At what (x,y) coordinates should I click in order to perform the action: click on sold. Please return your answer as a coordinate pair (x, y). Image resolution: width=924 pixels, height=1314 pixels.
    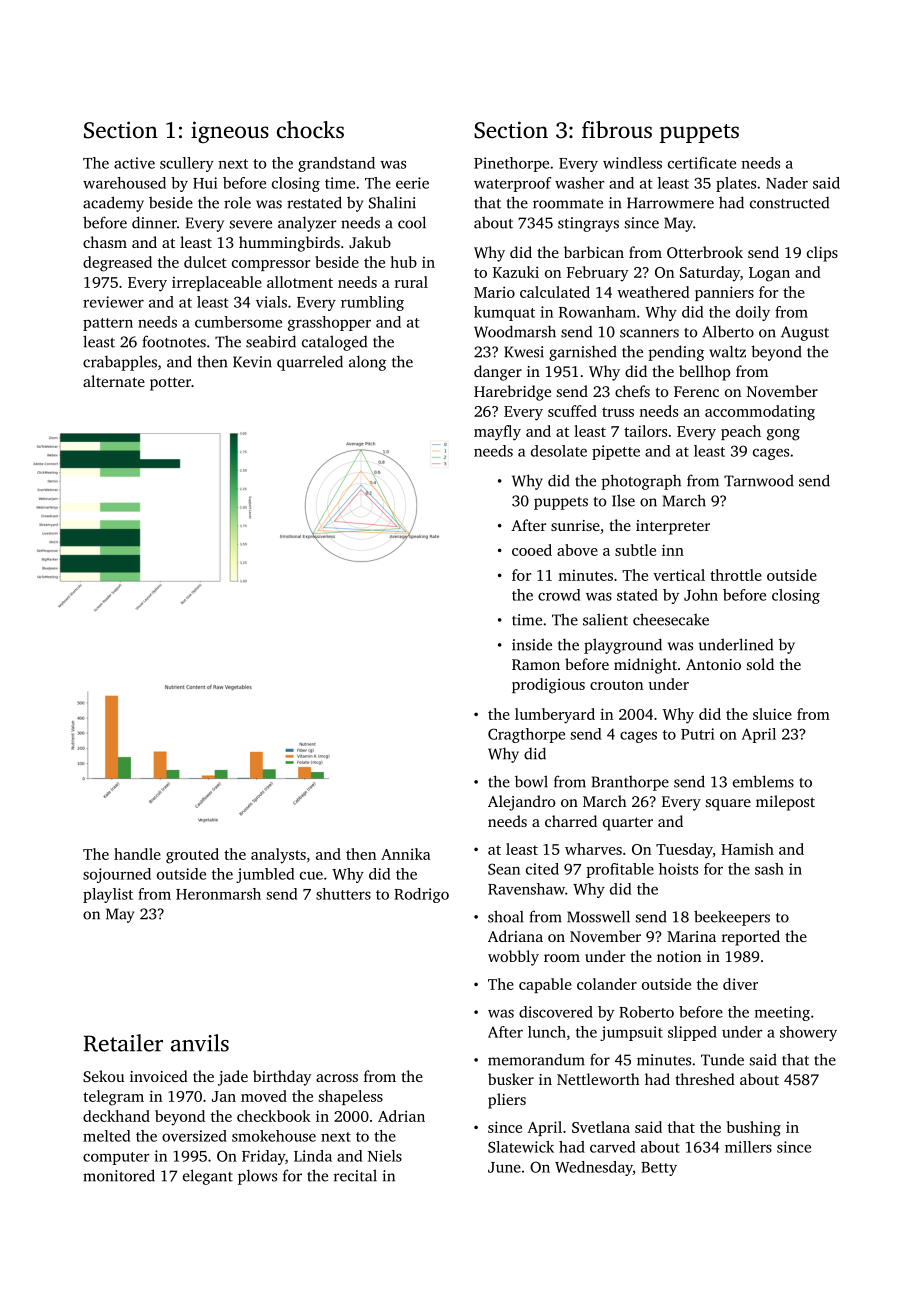
    Looking at the image, I should click on (760, 664).
